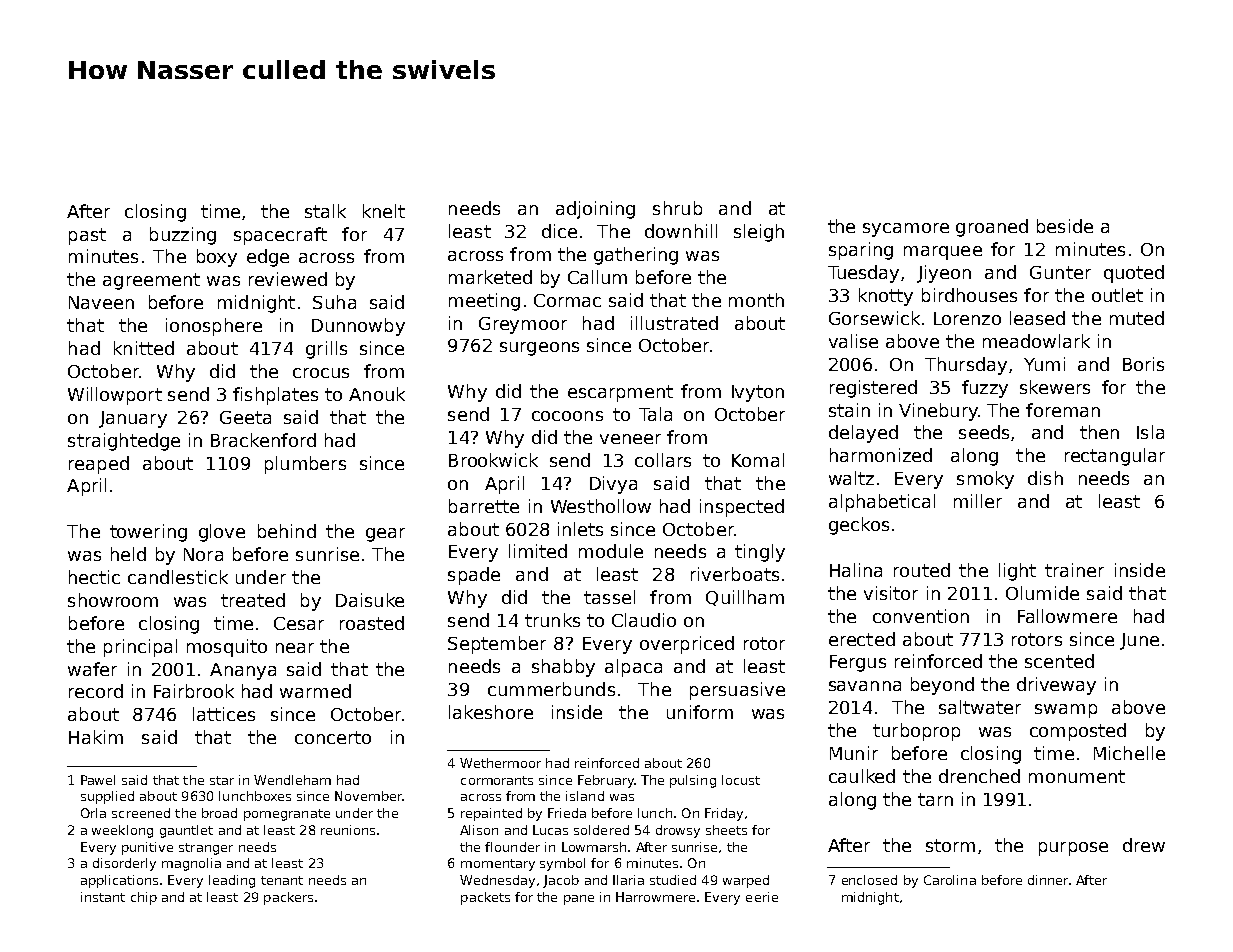 The width and height of the document is (1233, 952). I want to click on stalk, so click(325, 211).
